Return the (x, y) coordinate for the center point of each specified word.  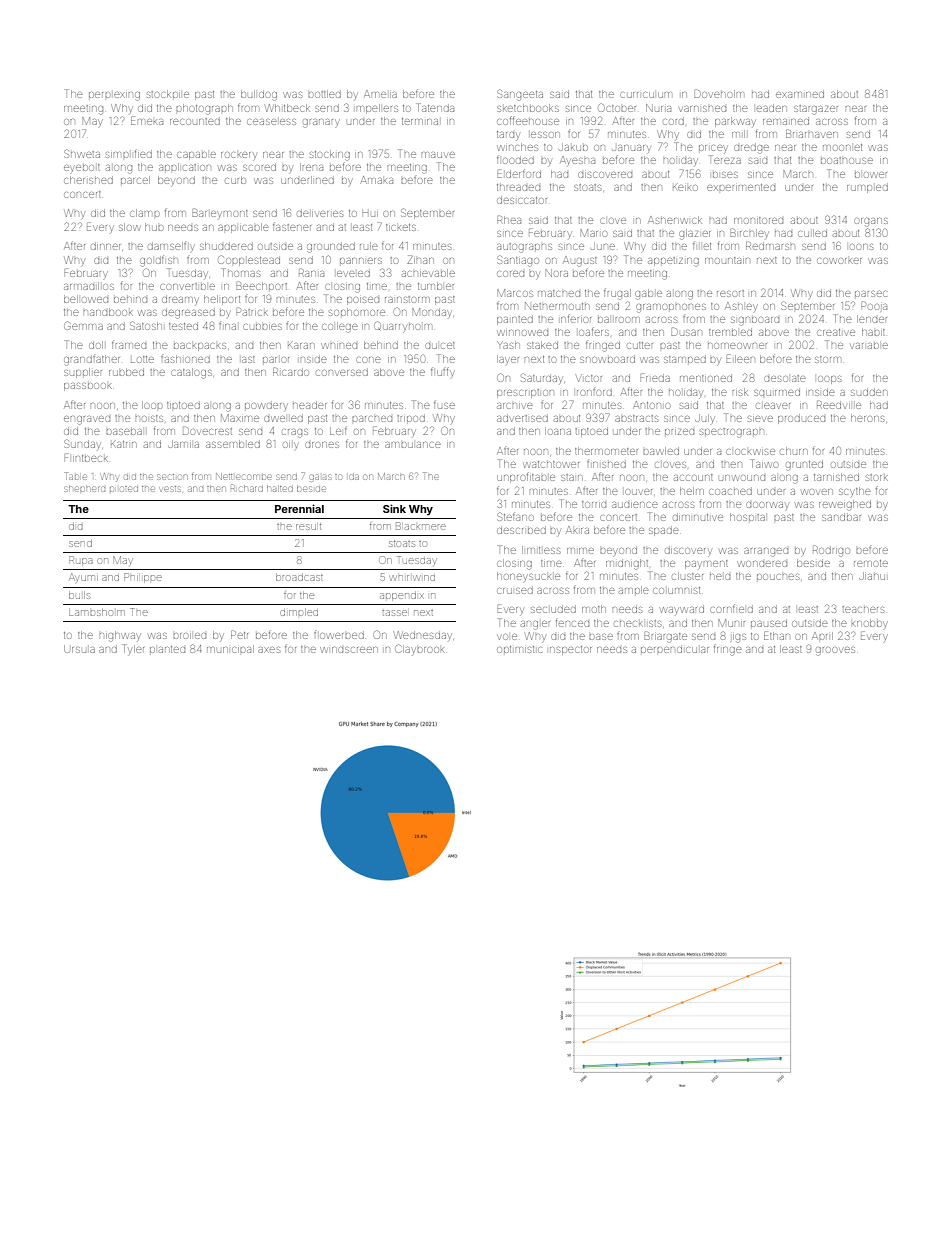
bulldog (259, 95)
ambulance (413, 445)
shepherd (84, 489)
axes (269, 650)
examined (800, 95)
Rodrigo (831, 551)
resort (730, 293)
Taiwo (764, 463)
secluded (553, 610)
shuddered (226, 246)
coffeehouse (528, 120)
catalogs (191, 373)
